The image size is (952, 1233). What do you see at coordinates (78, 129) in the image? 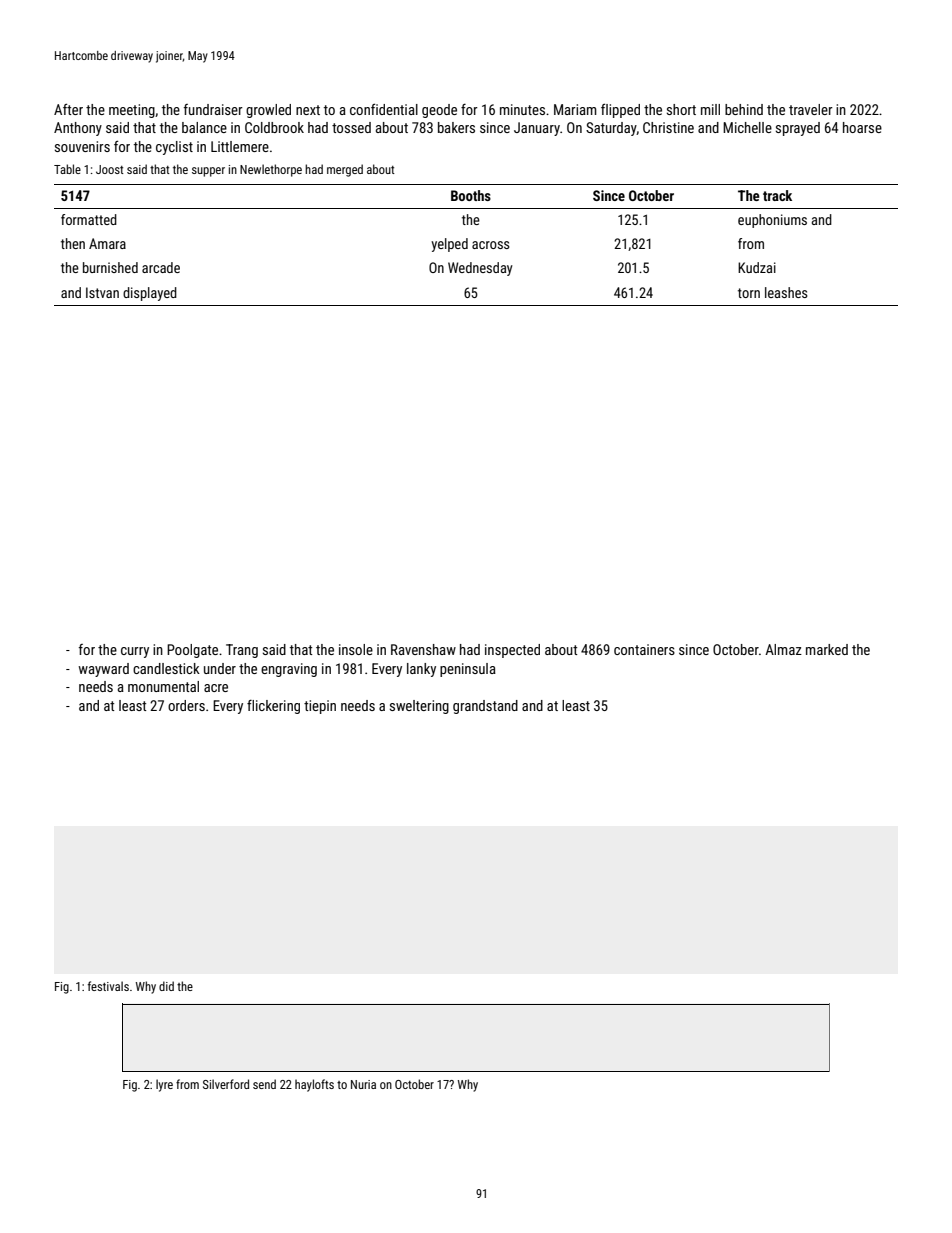
I see `Anthony` at bounding box center [78, 129].
